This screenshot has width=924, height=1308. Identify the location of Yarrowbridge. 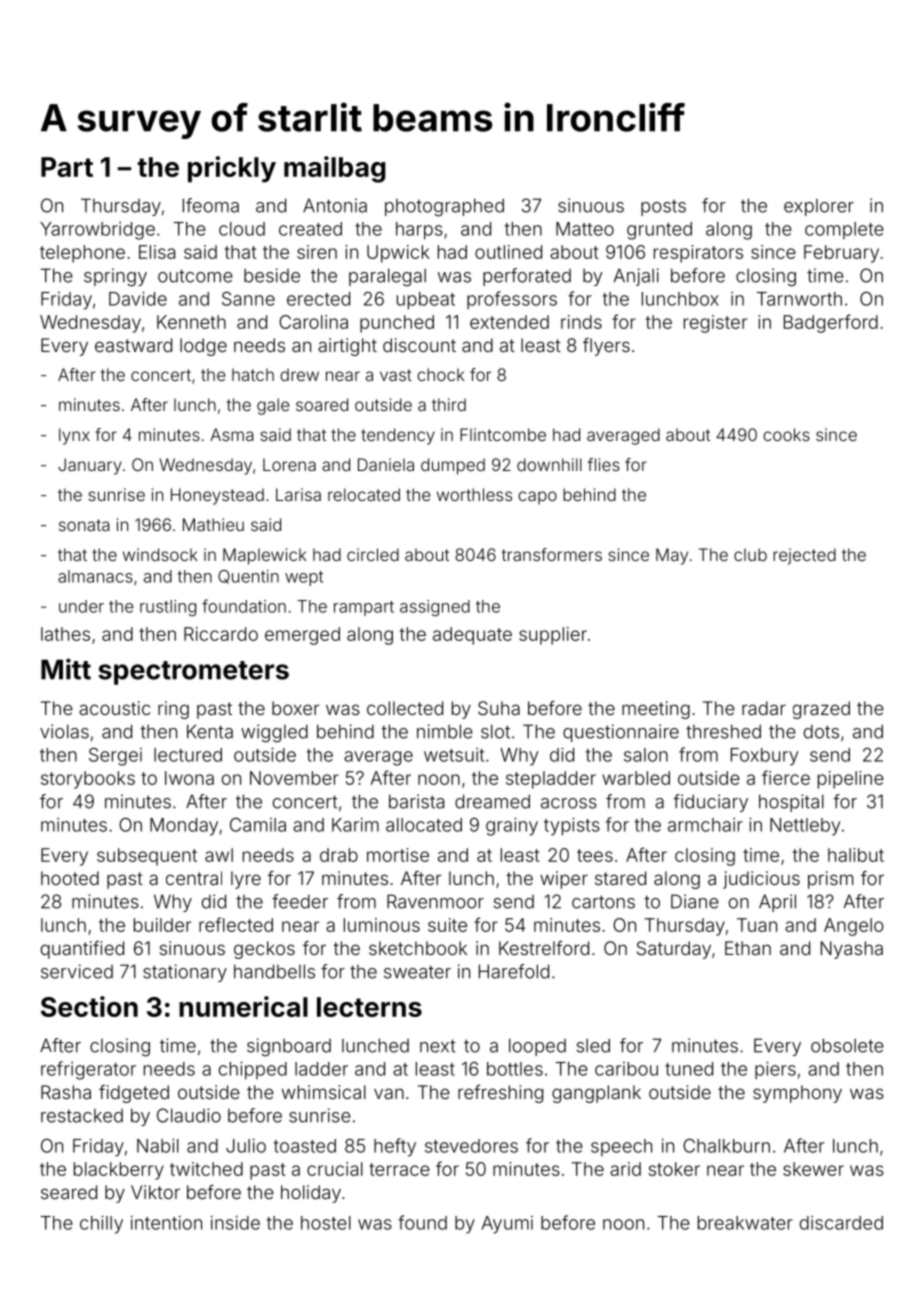
(97, 231).
